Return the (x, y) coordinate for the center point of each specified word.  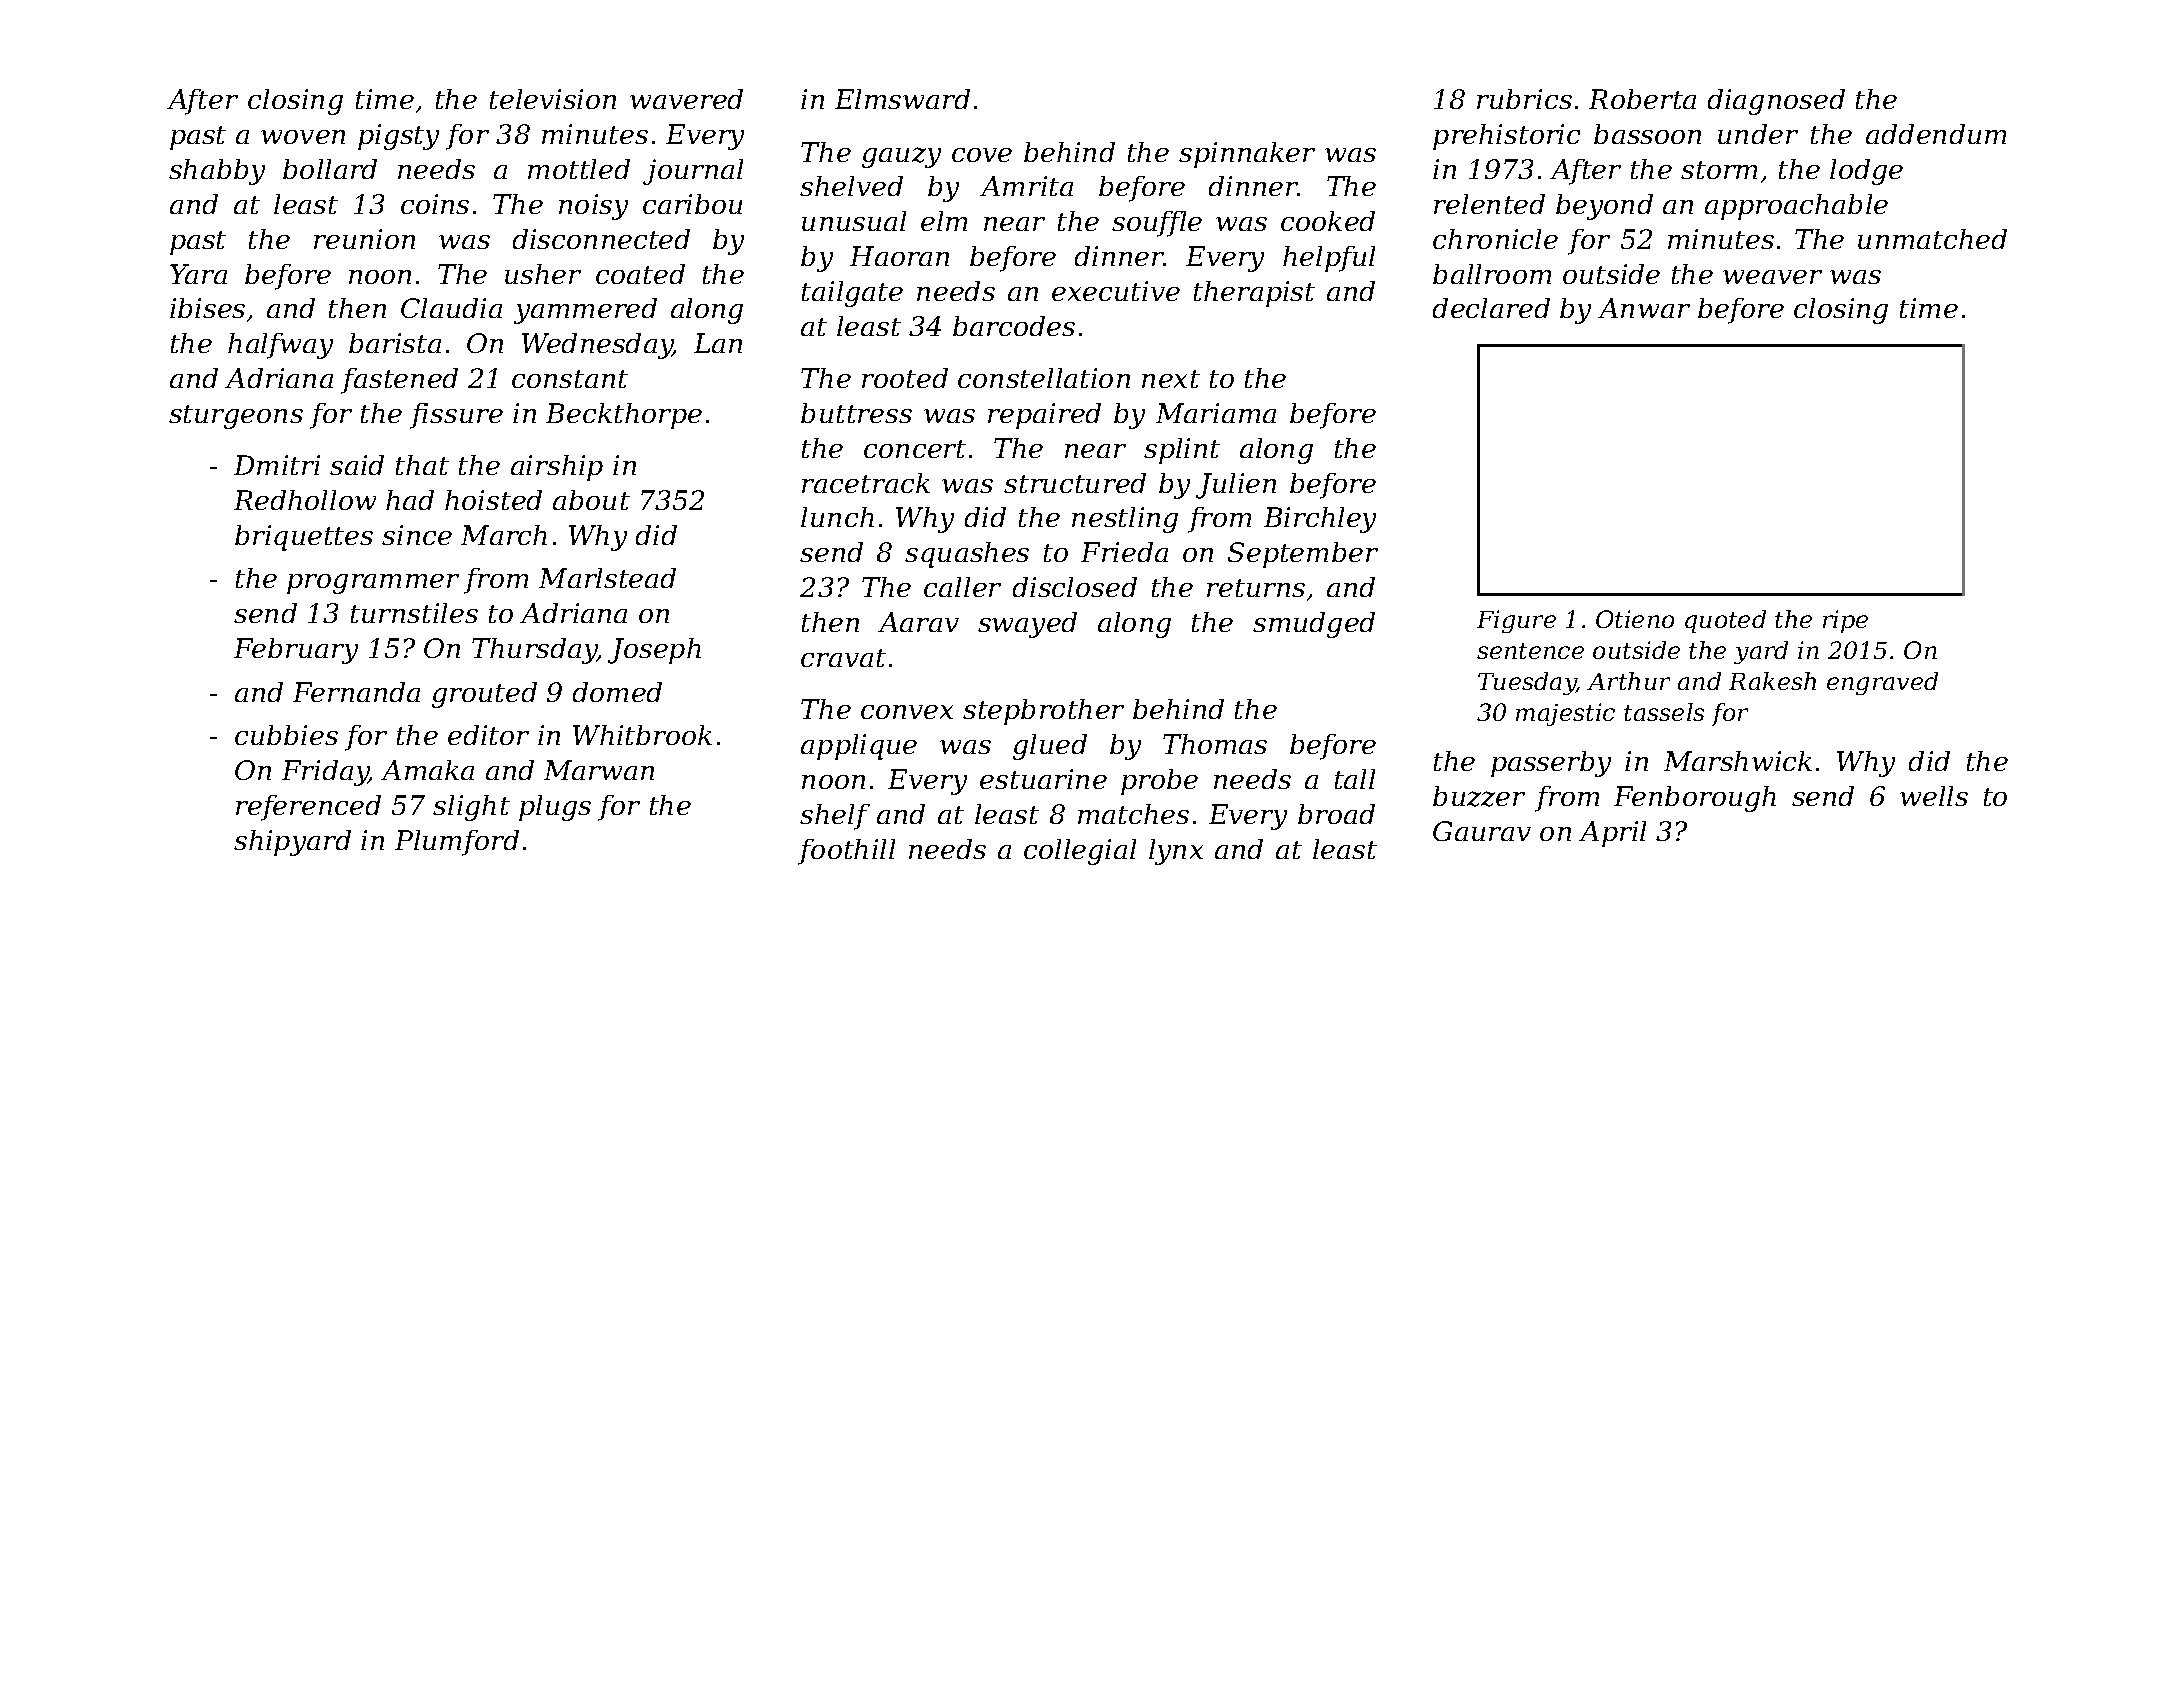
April (1612, 834)
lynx (1176, 852)
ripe (1845, 621)
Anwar (1644, 308)
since (417, 535)
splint (1182, 451)
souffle (1157, 224)
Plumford (457, 843)
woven (303, 137)
